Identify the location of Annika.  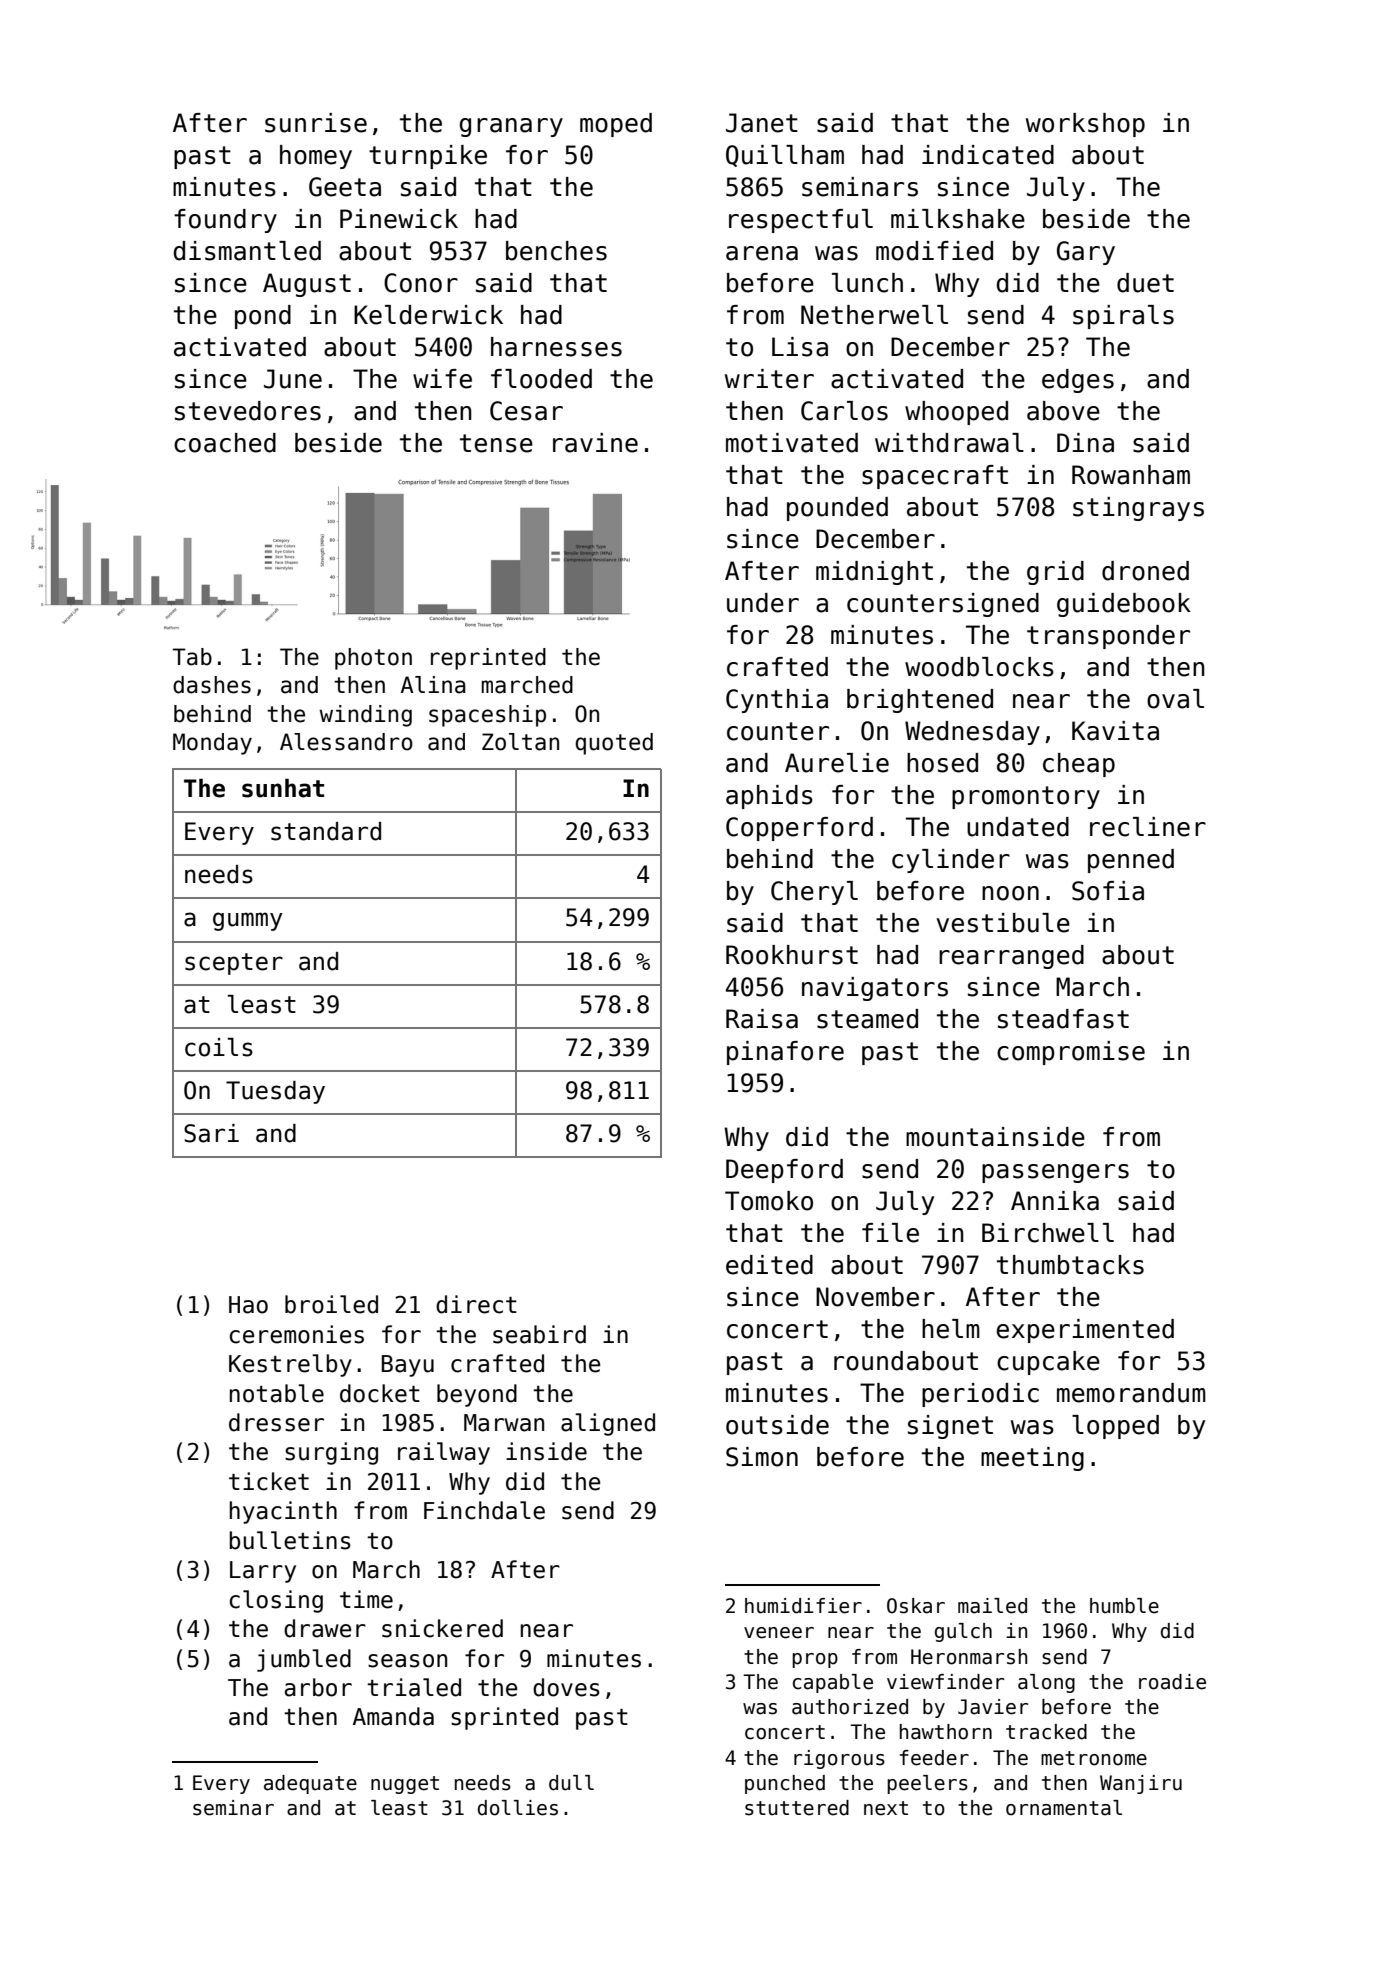
(1055, 1201).
